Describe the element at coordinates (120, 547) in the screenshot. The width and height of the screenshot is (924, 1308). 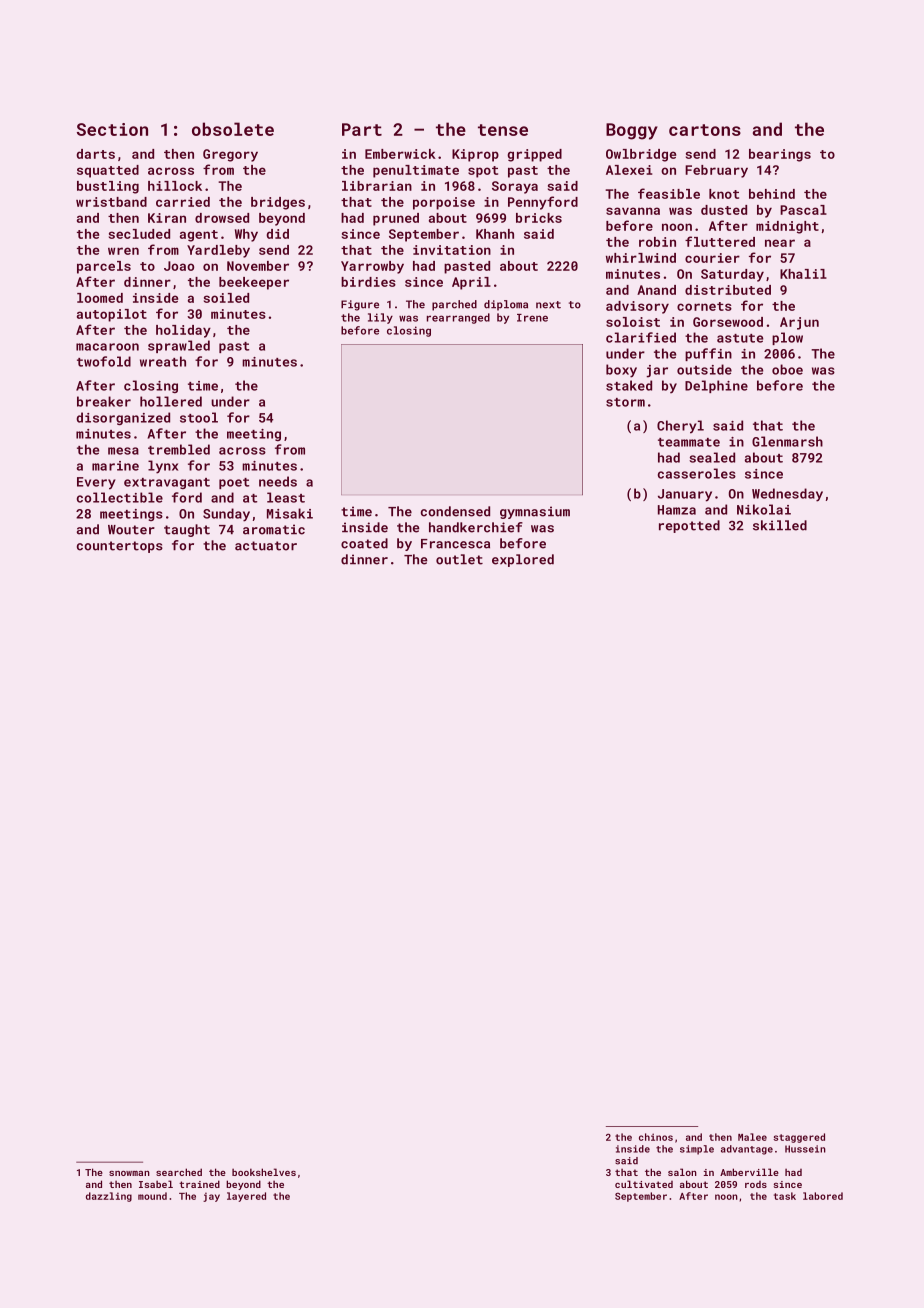
I see `countertops` at that location.
